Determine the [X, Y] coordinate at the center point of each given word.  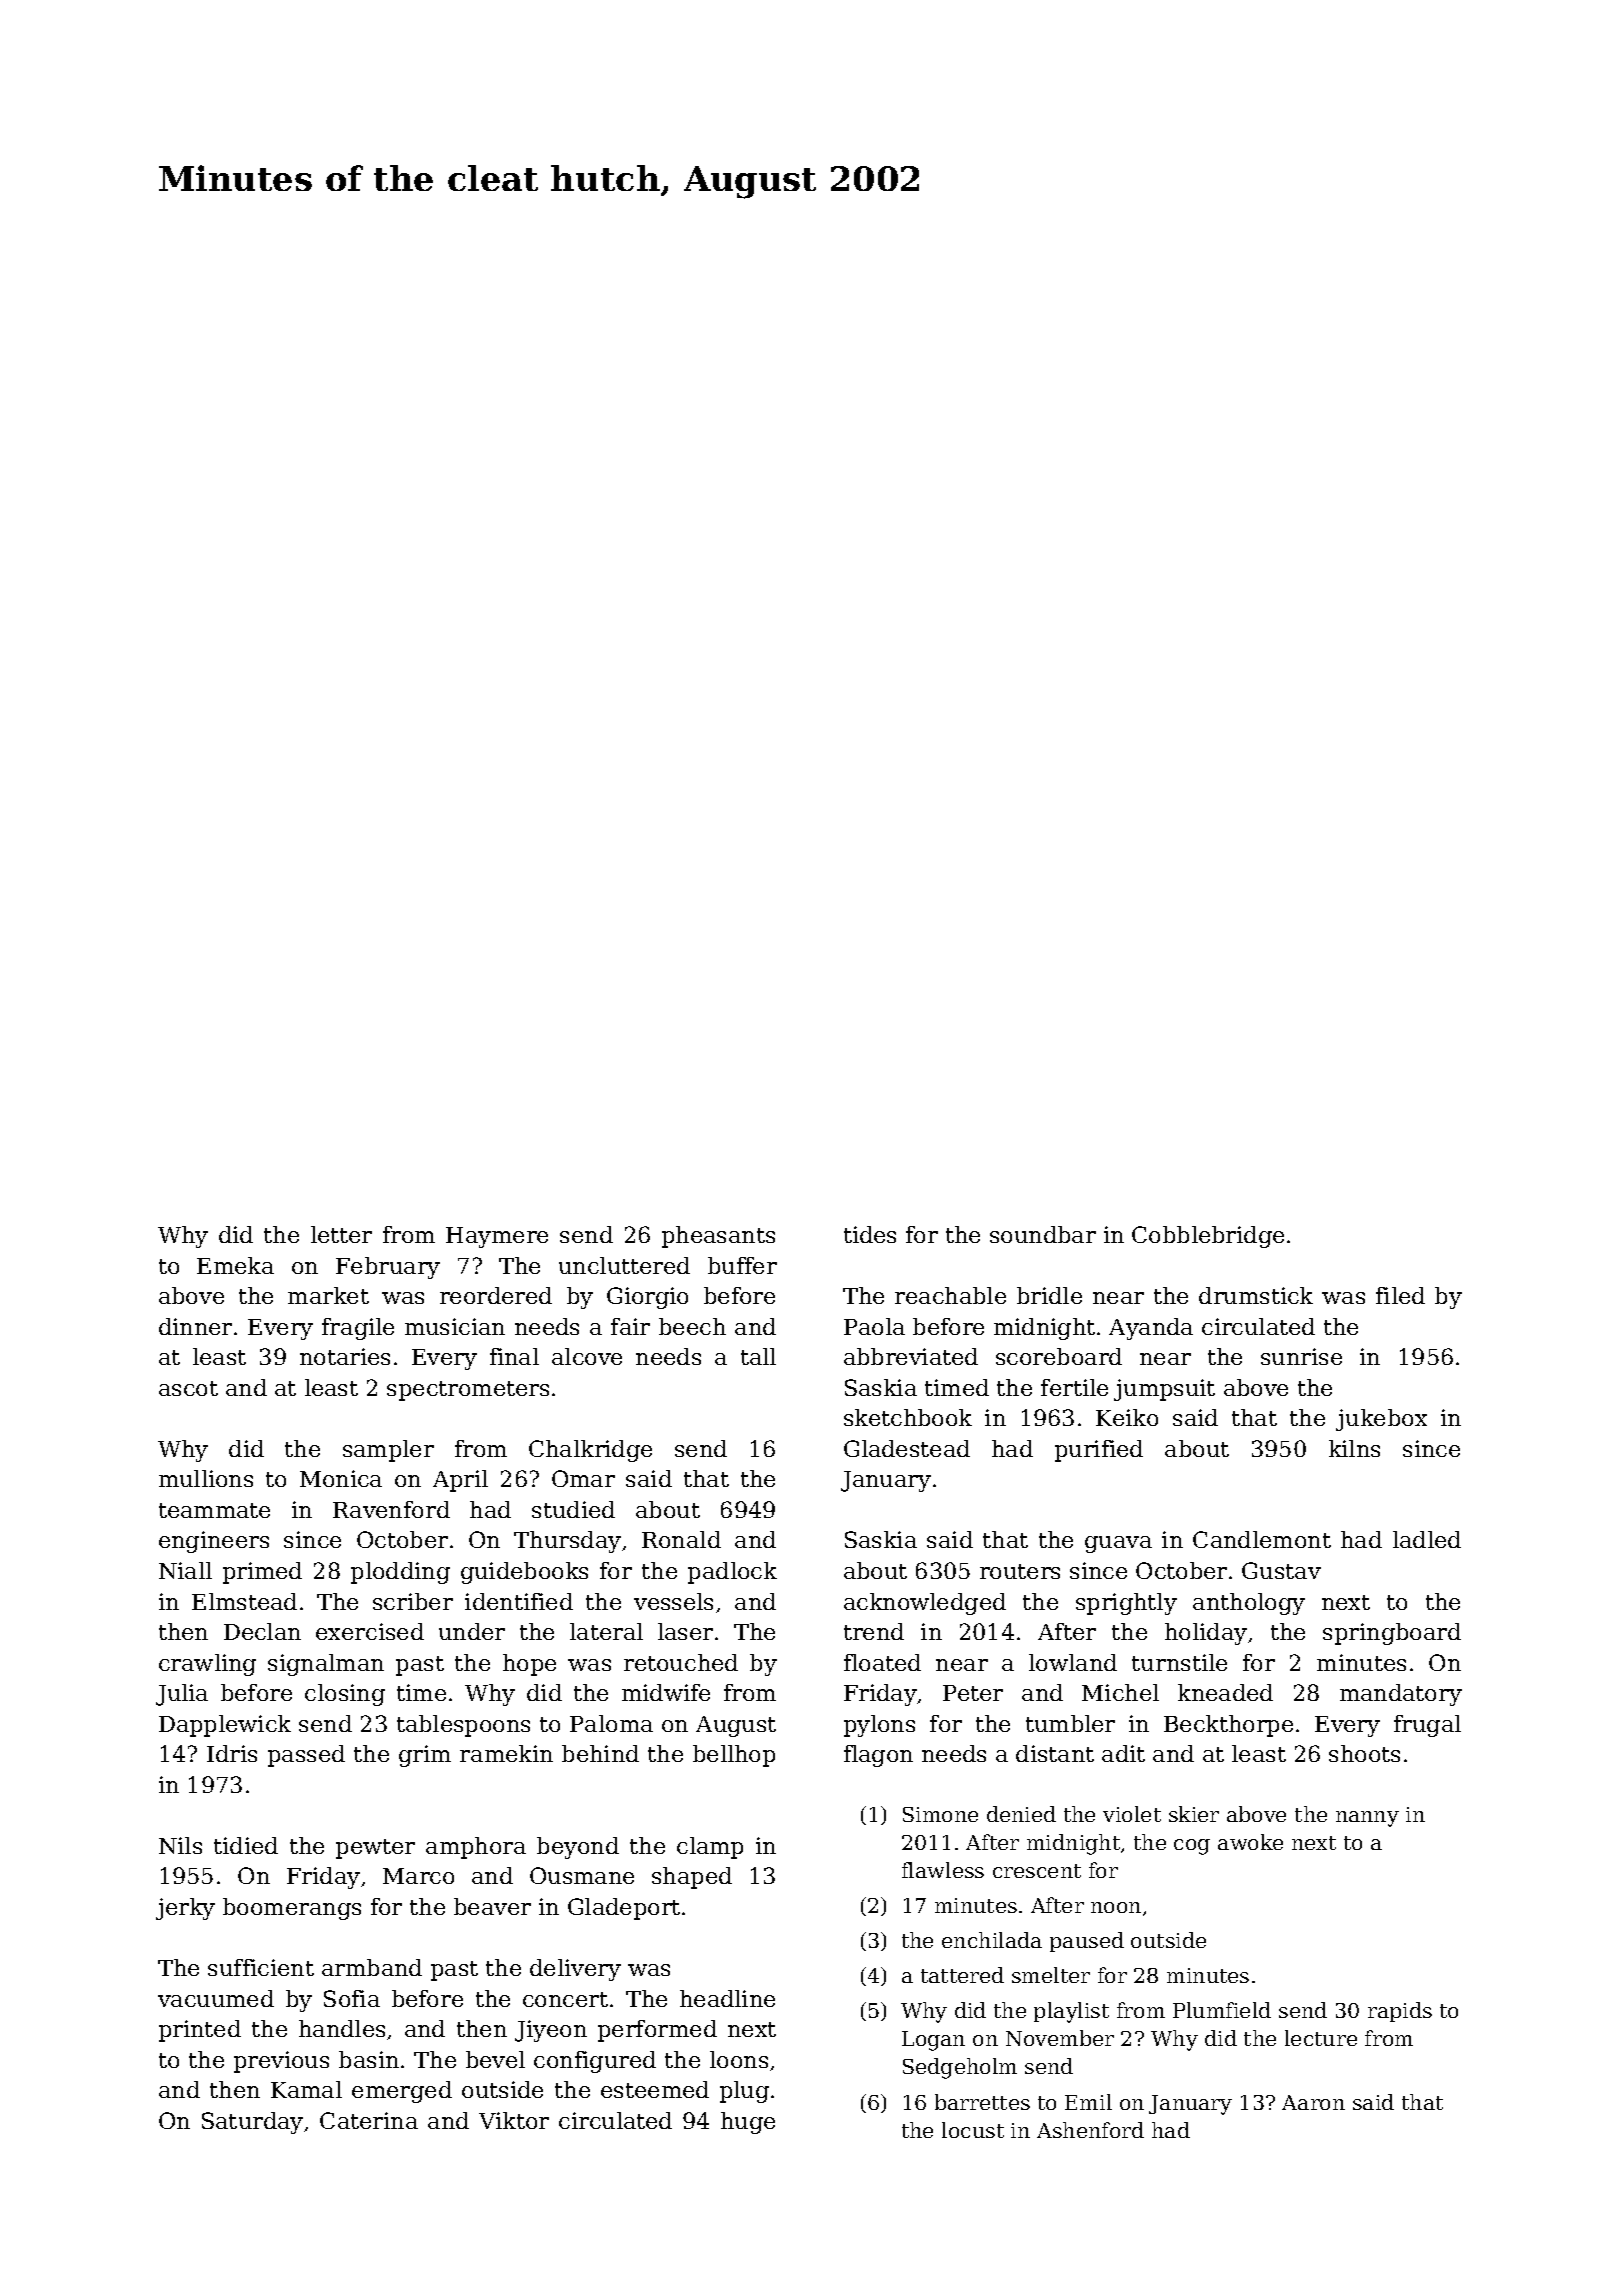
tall [758, 1356]
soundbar [1043, 1234]
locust [973, 2130]
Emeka [235, 1265]
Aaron [1313, 2102]
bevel [495, 2059]
